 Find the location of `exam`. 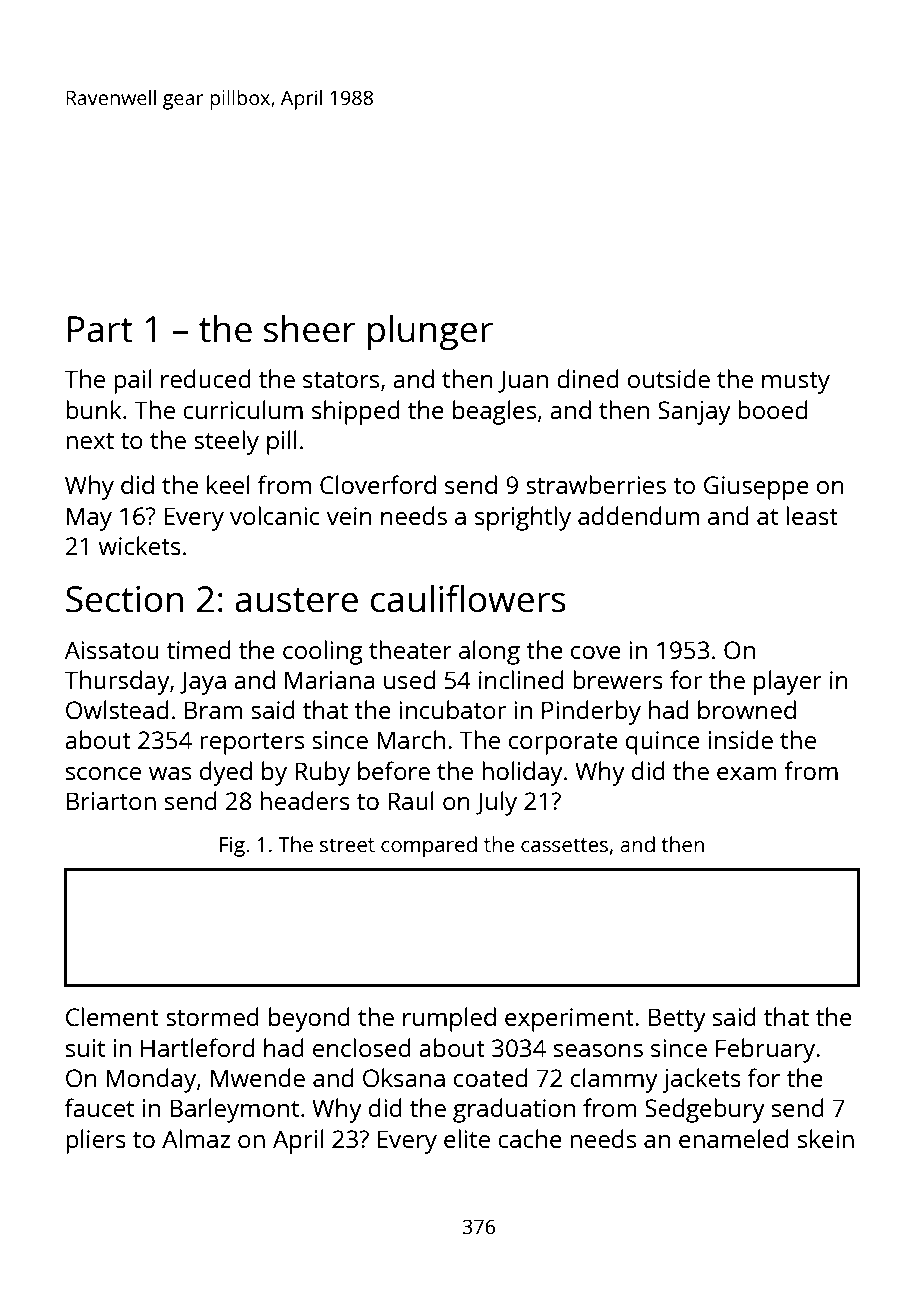

exam is located at coordinates (746, 773).
